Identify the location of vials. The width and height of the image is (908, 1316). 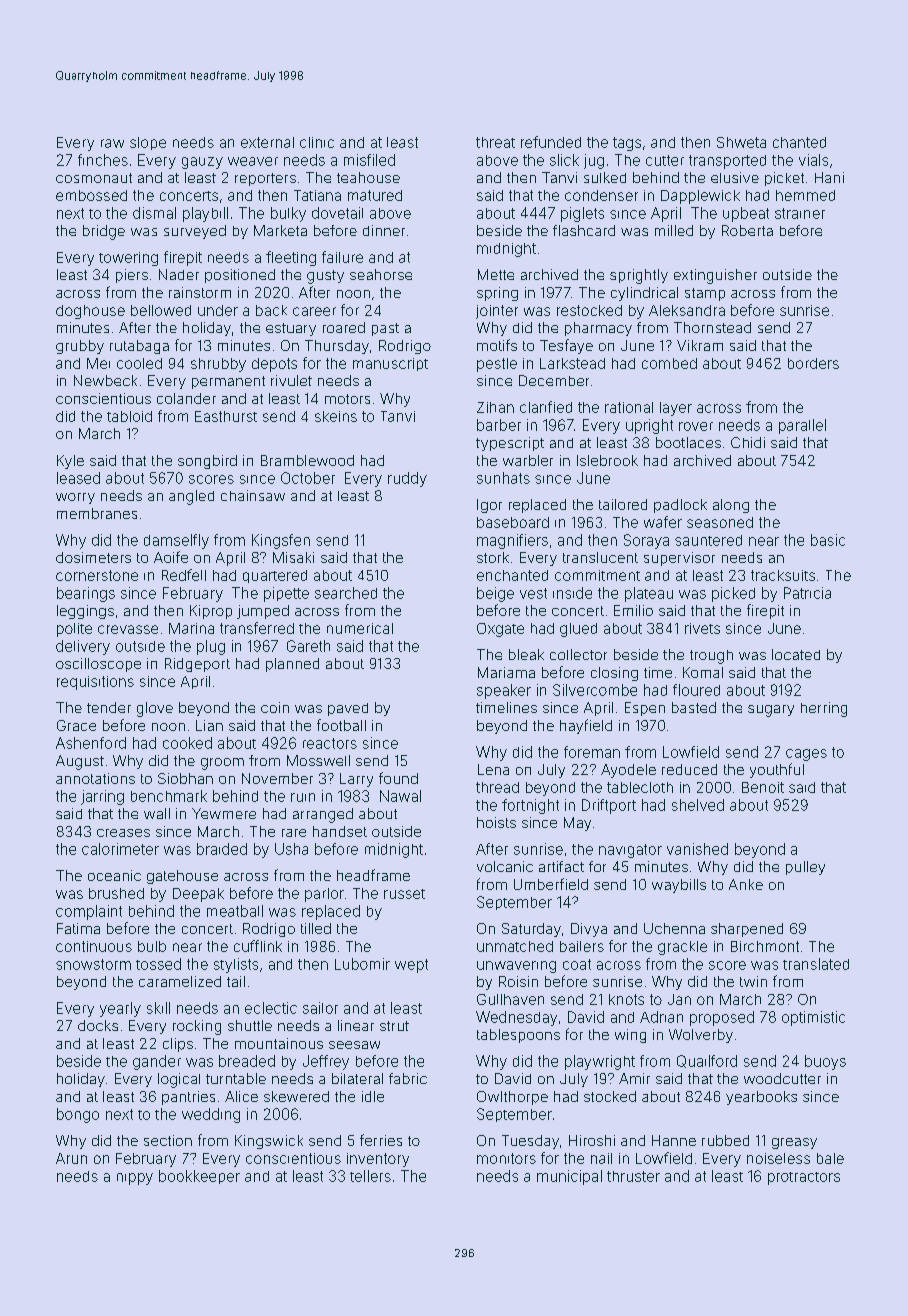
(813, 160).
